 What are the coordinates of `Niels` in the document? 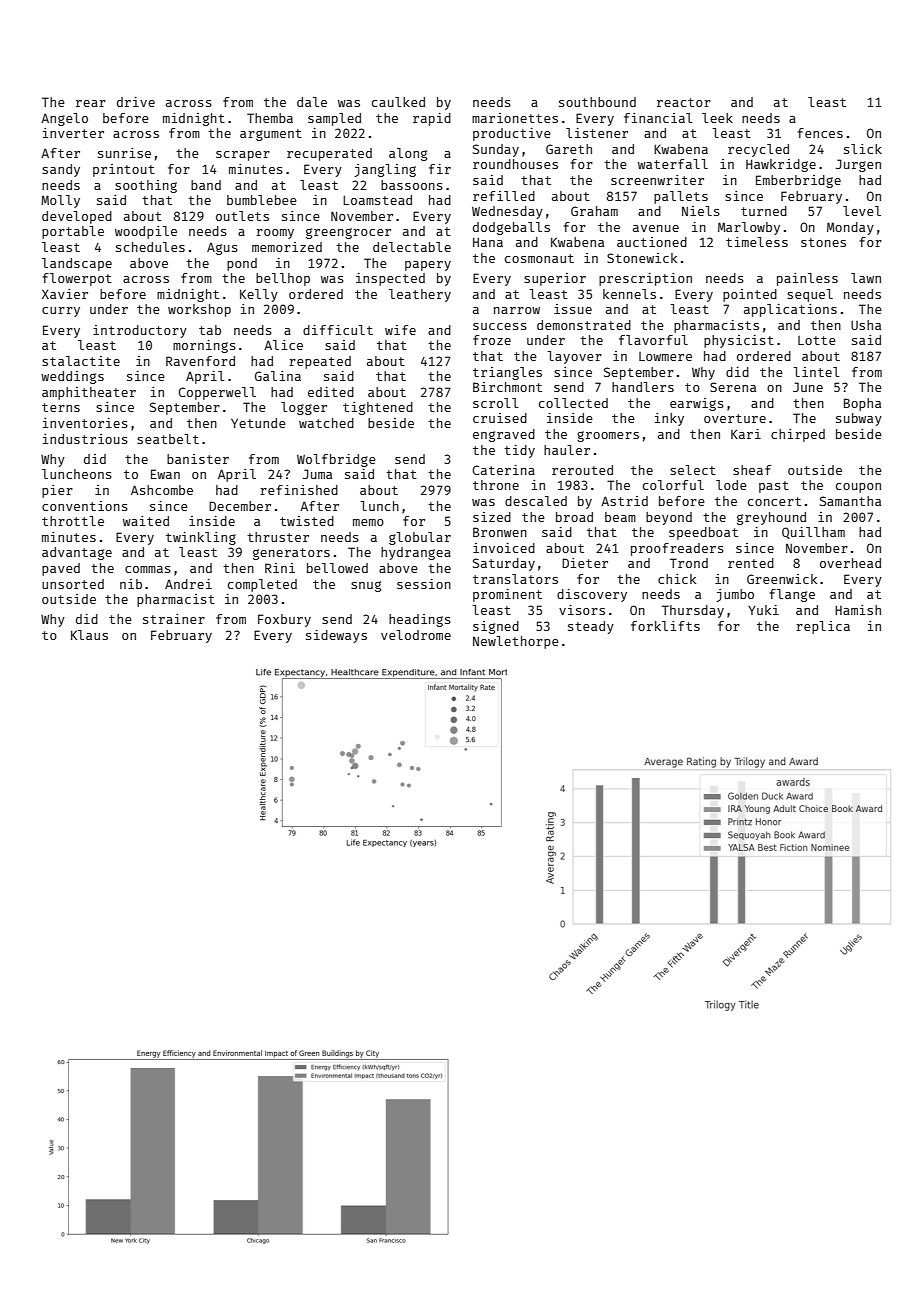 It's located at (701, 211).
